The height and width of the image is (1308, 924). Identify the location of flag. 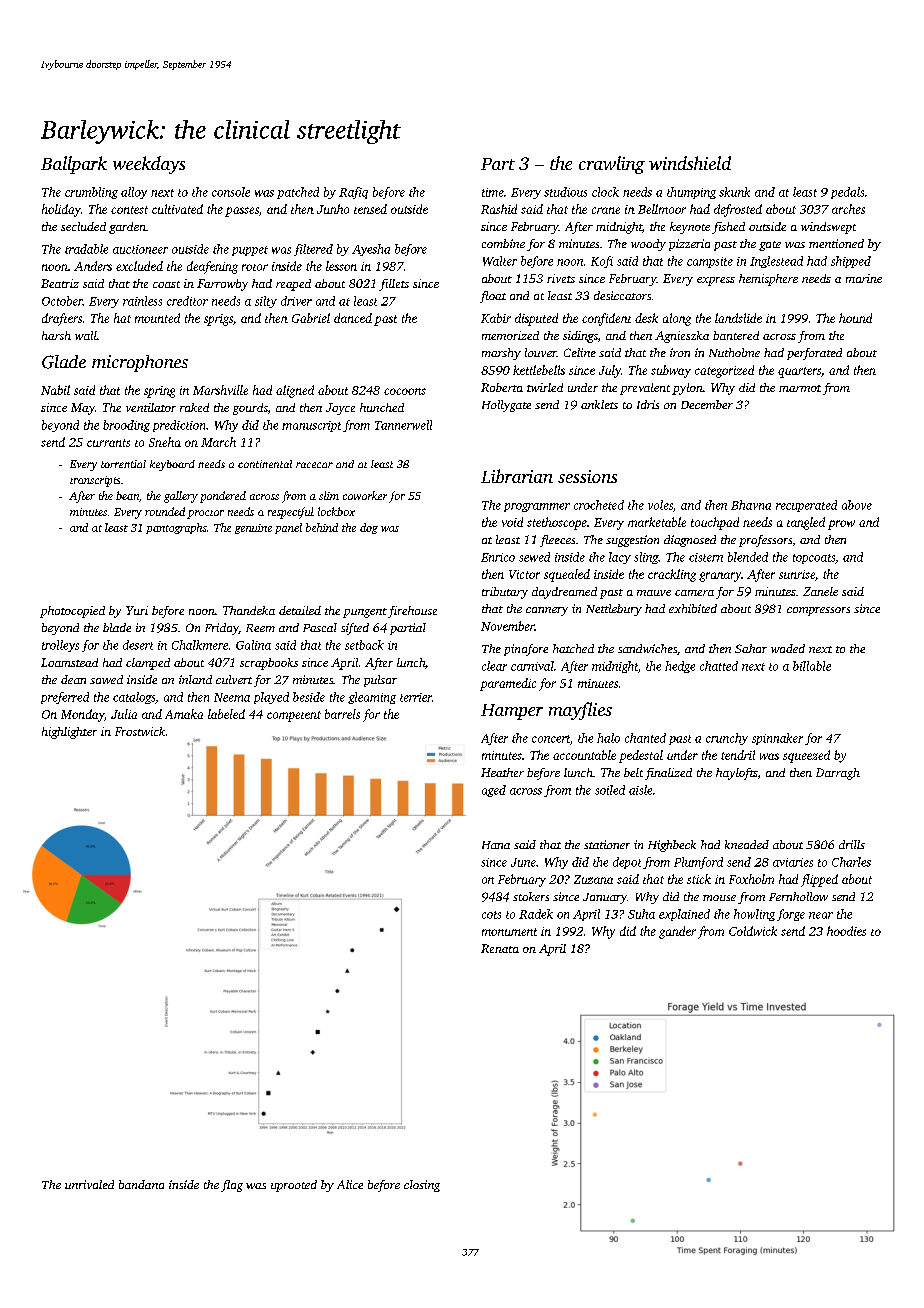
(232, 1186).
